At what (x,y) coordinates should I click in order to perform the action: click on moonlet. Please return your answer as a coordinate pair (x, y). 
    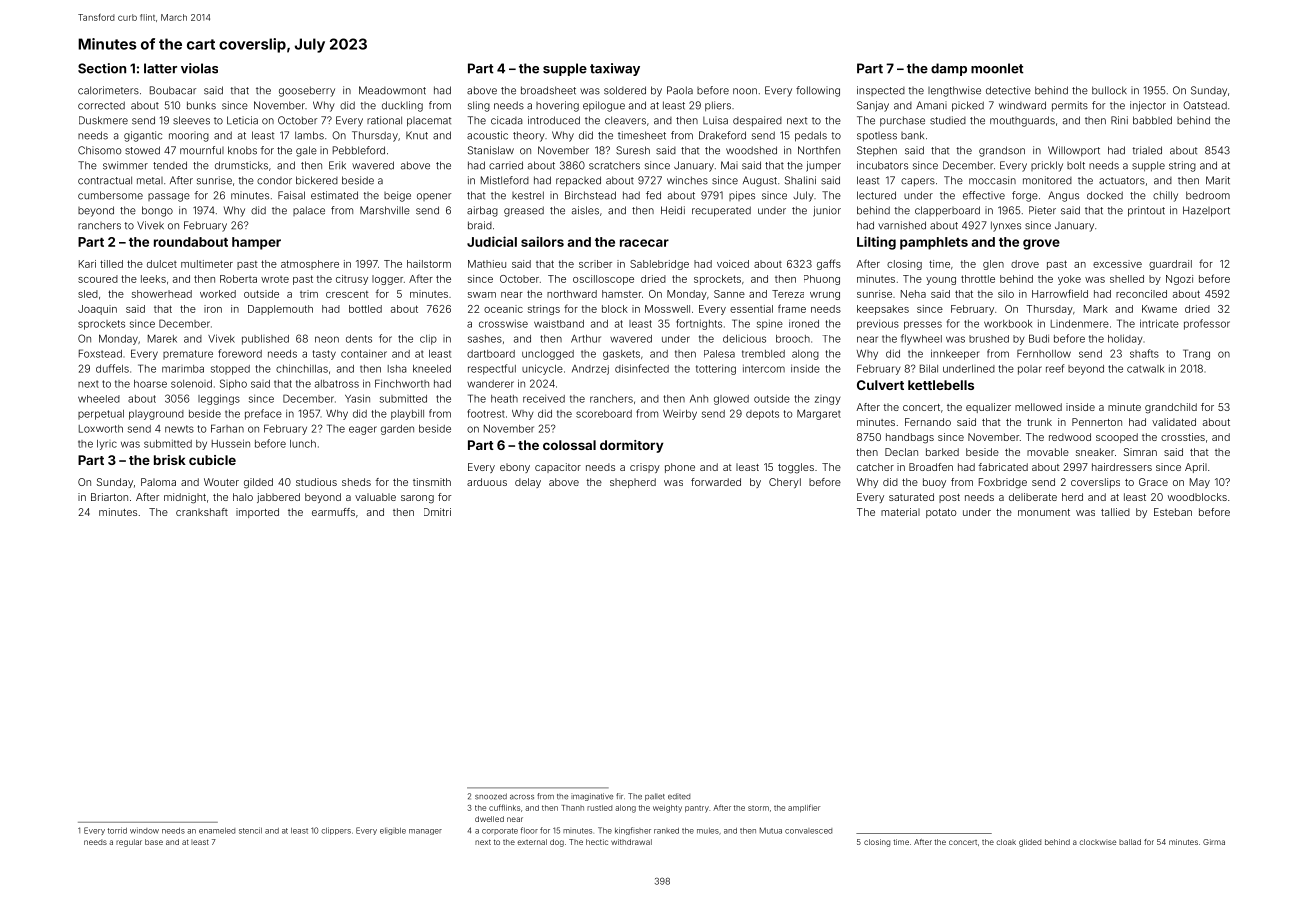
    Looking at the image, I should click on (997, 68).
